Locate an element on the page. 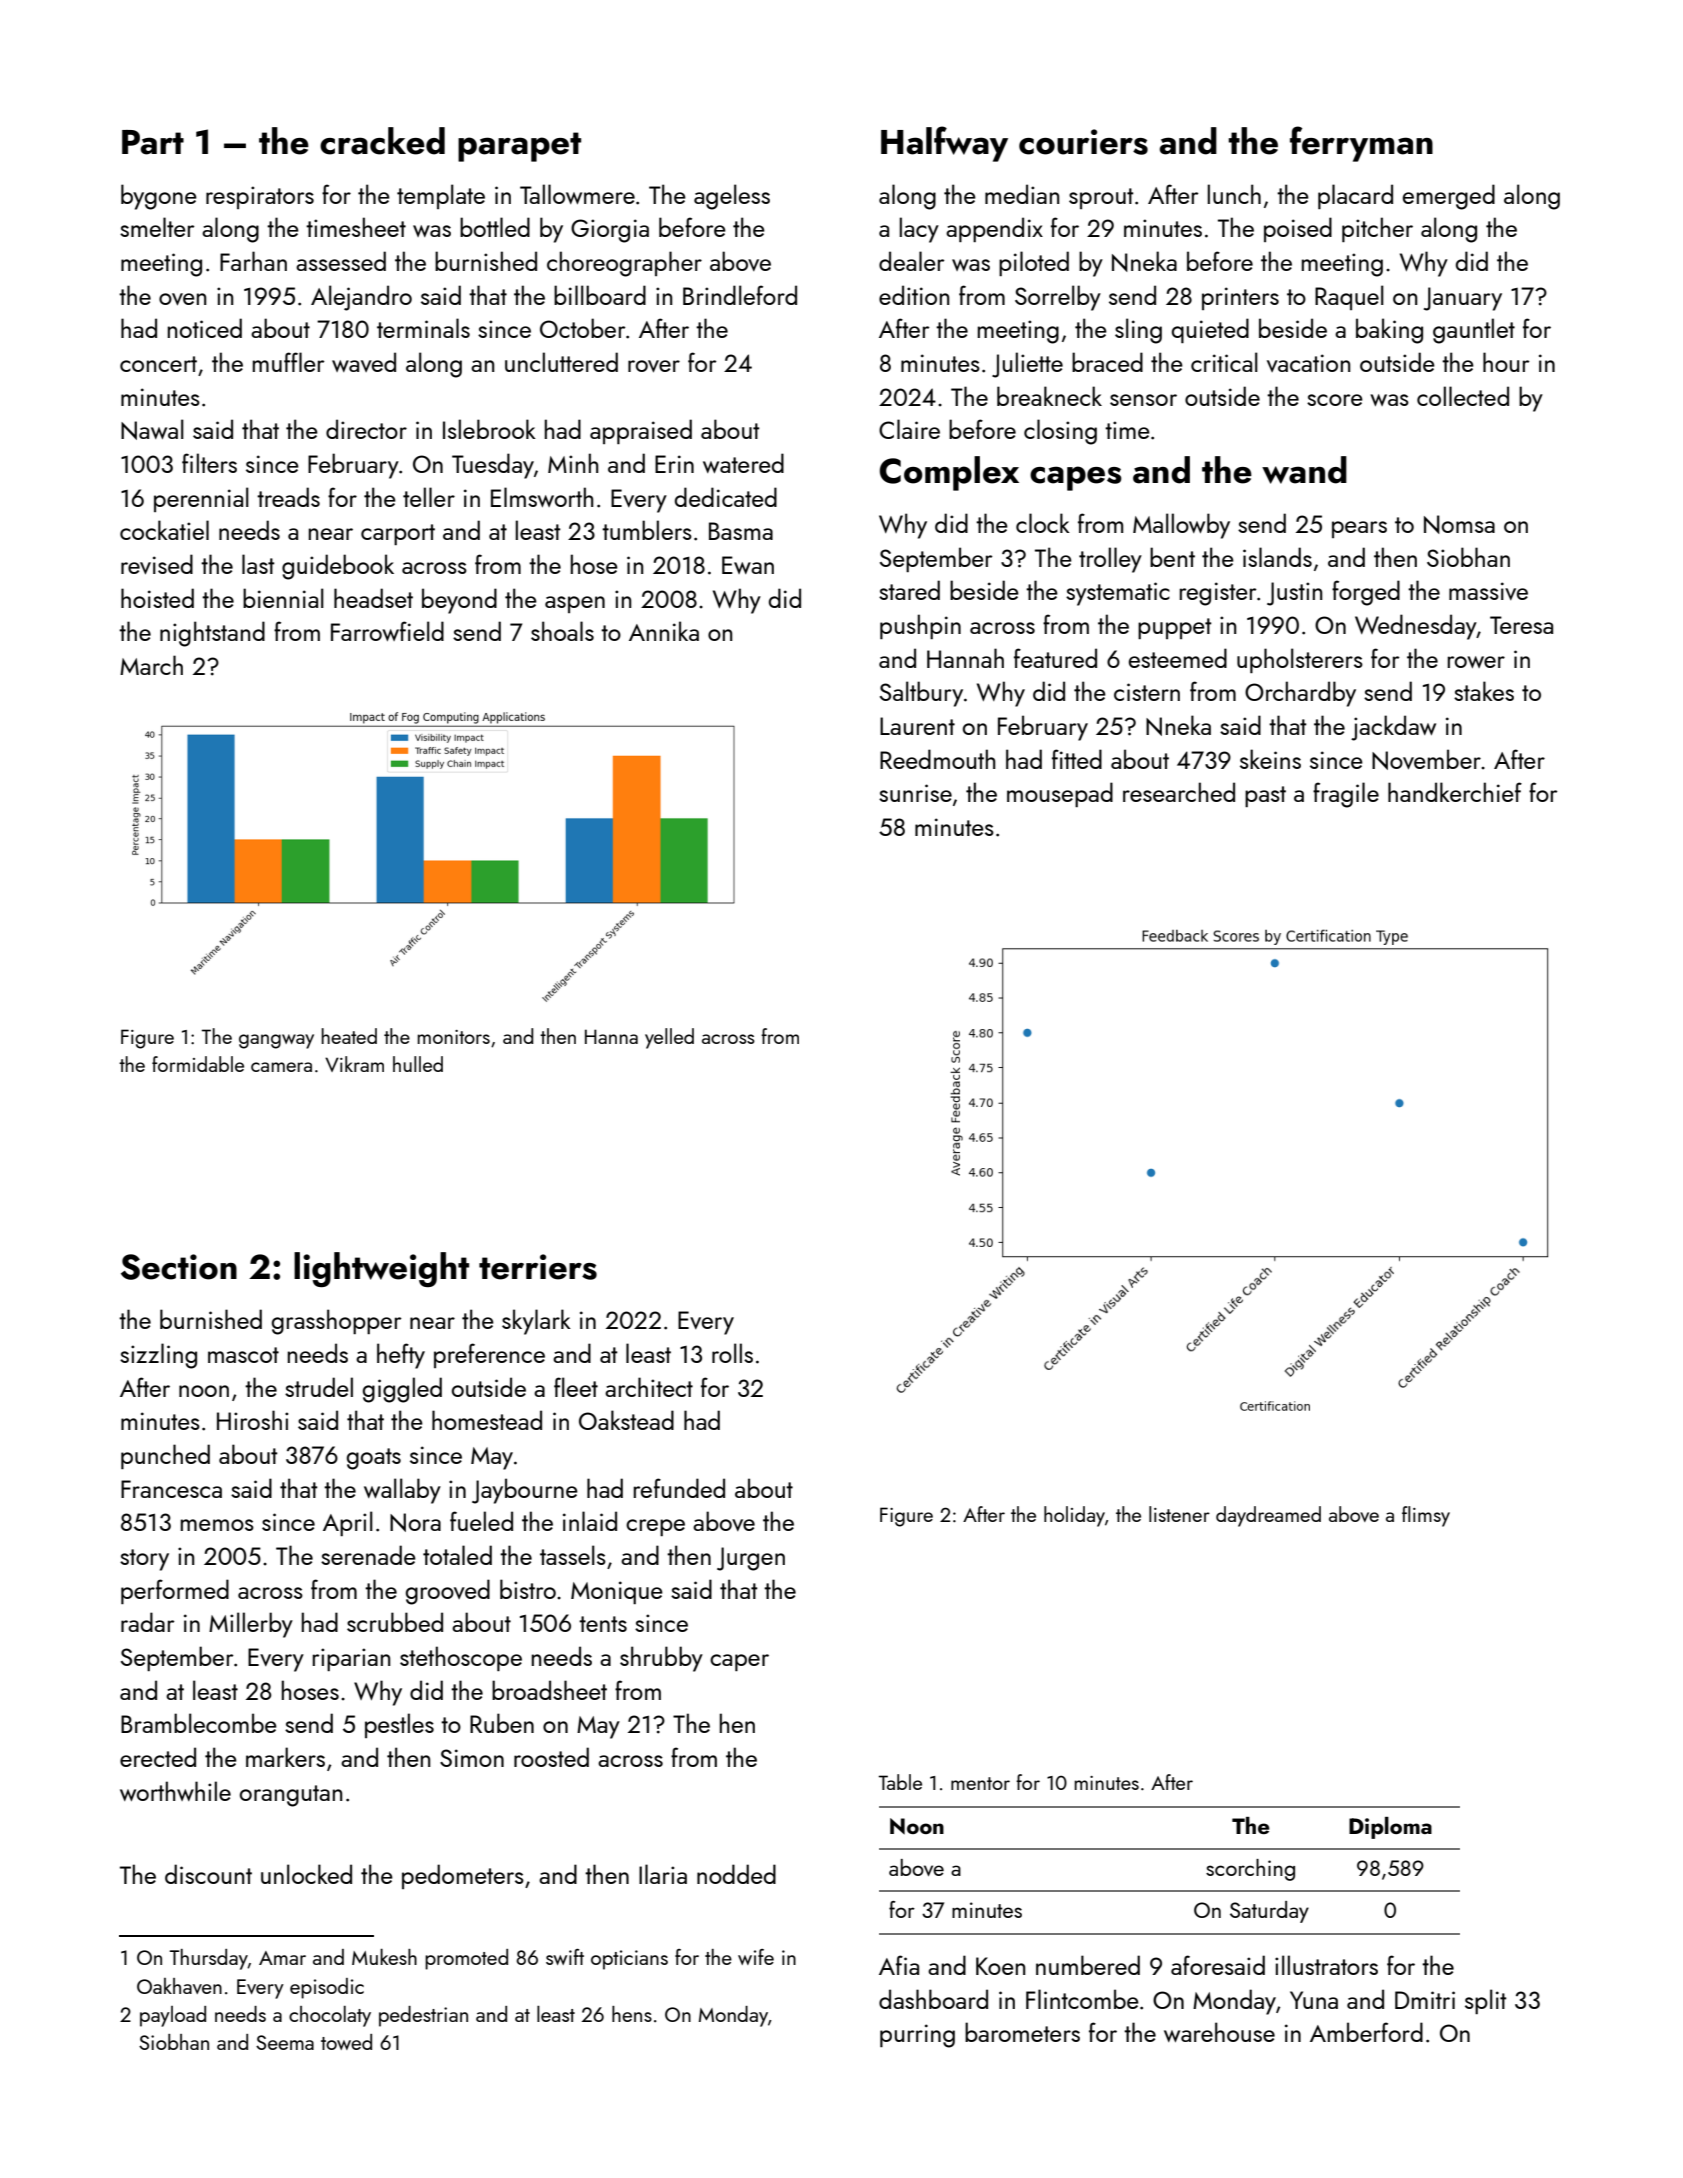 Image resolution: width=1683 pixels, height=2178 pixels. strudel is located at coordinates (319, 1387).
